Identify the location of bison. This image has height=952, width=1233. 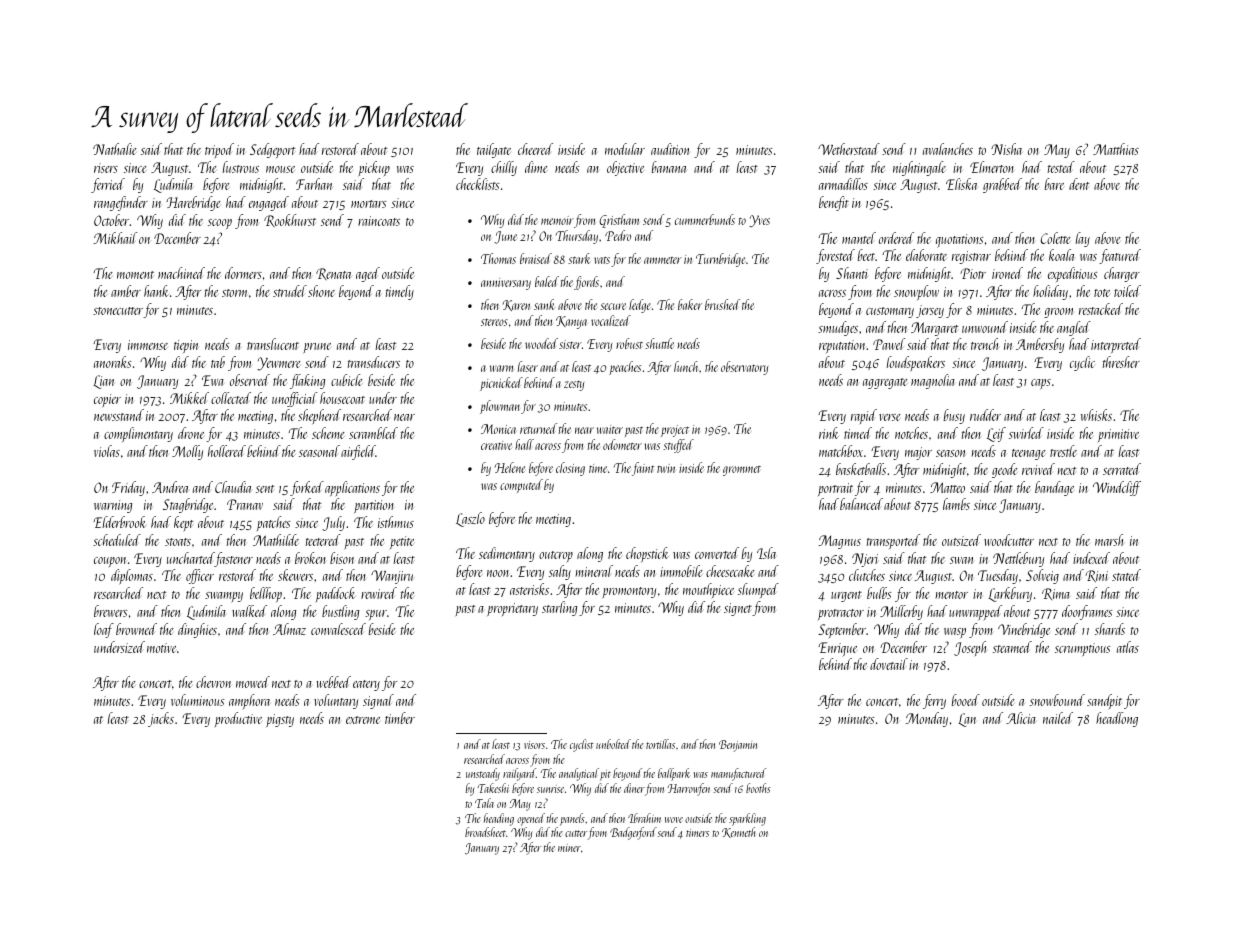
(342, 558).
